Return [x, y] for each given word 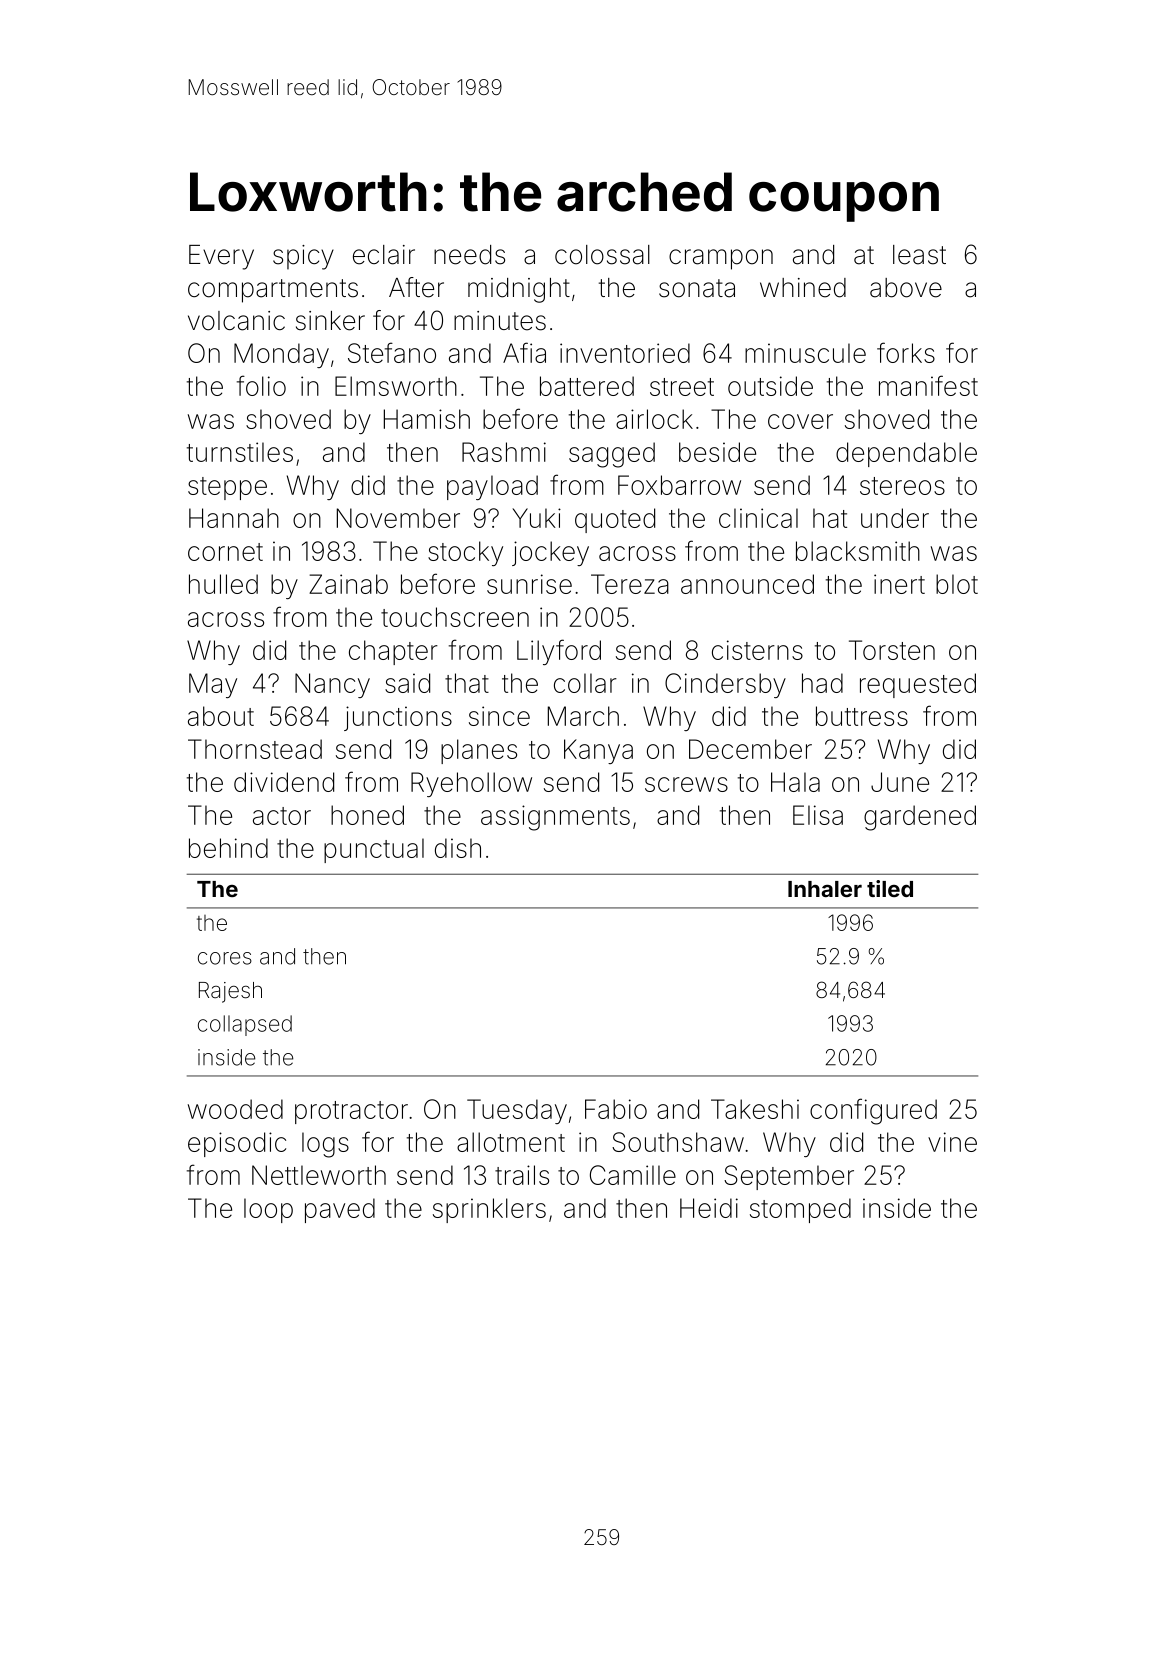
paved [340, 1210]
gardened [920, 818]
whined [803, 288]
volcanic [236, 321]
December [750, 749]
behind [228, 848]
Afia [524, 352]
